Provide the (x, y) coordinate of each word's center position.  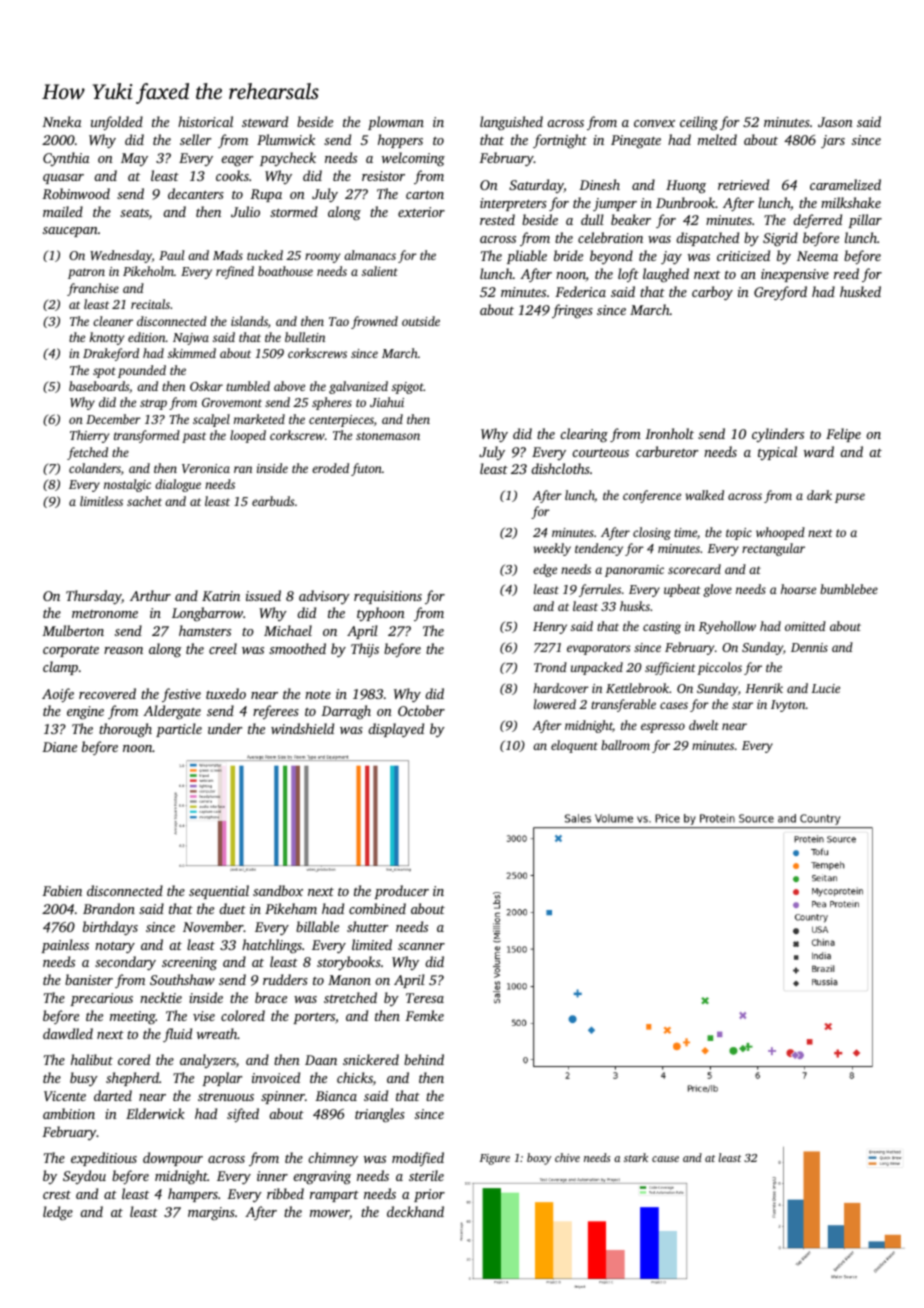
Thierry (89, 436)
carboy (712, 293)
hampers (193, 1195)
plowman (396, 123)
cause (665, 1159)
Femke (424, 1015)
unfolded (117, 123)
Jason (835, 122)
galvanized (358, 387)
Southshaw (182, 979)
